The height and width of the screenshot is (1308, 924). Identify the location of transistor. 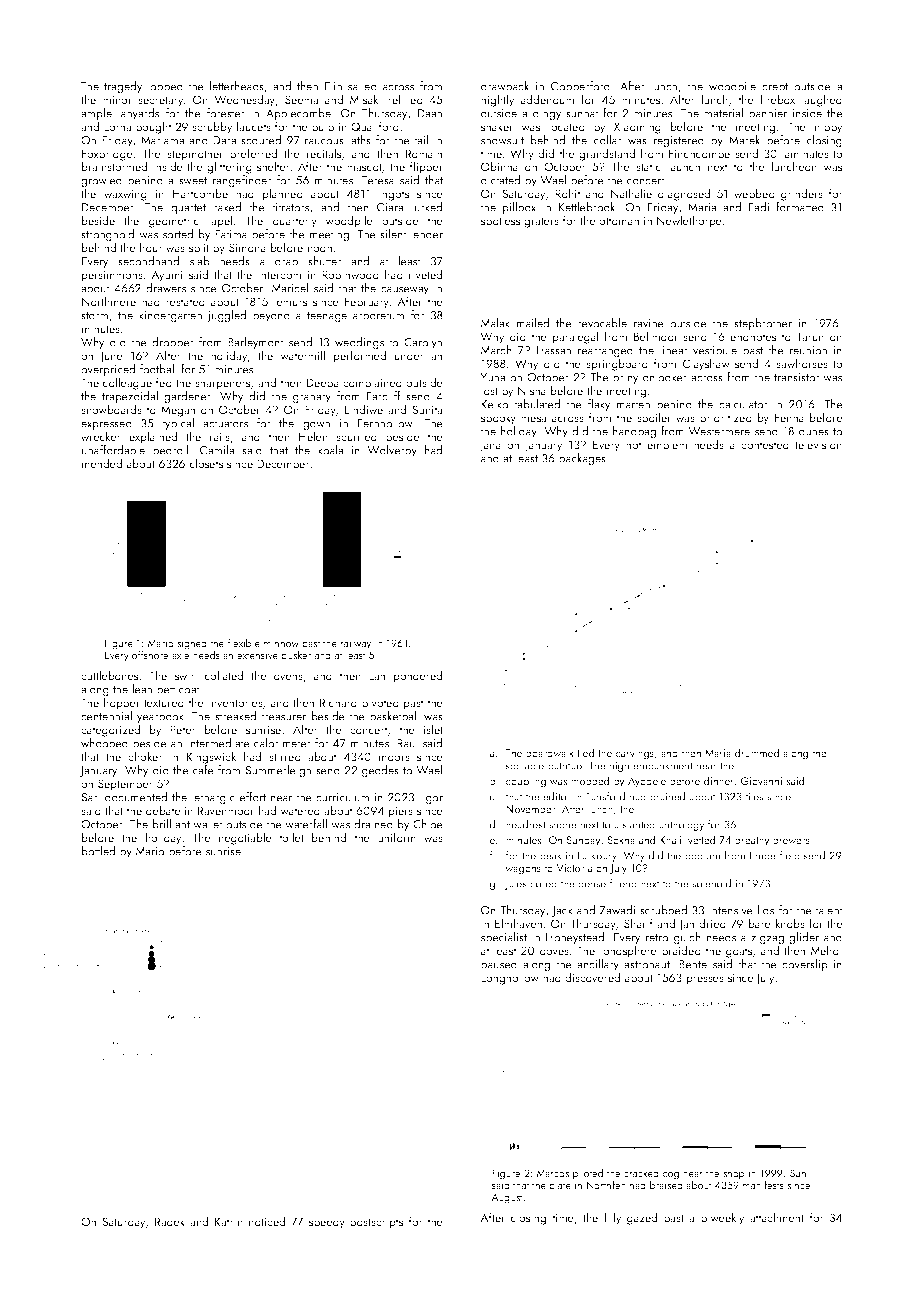
(797, 377).
